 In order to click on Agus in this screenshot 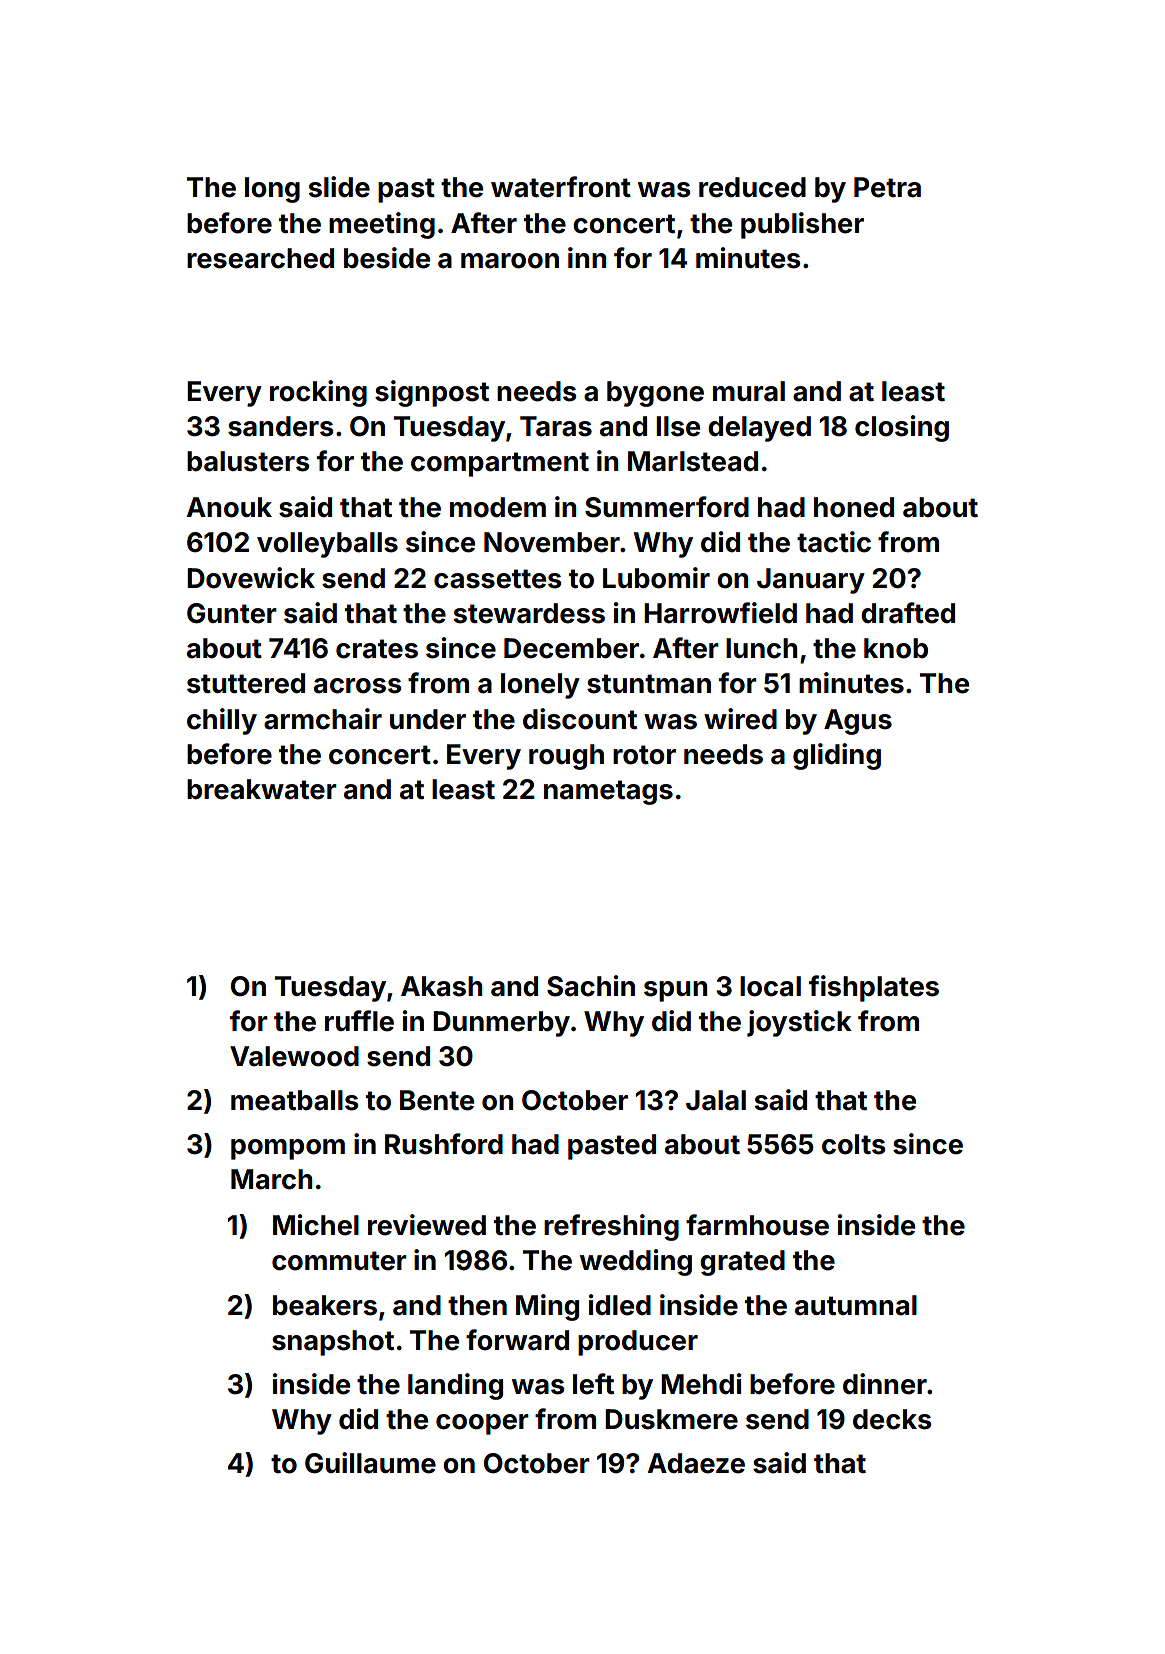, I will do `click(858, 722)`.
